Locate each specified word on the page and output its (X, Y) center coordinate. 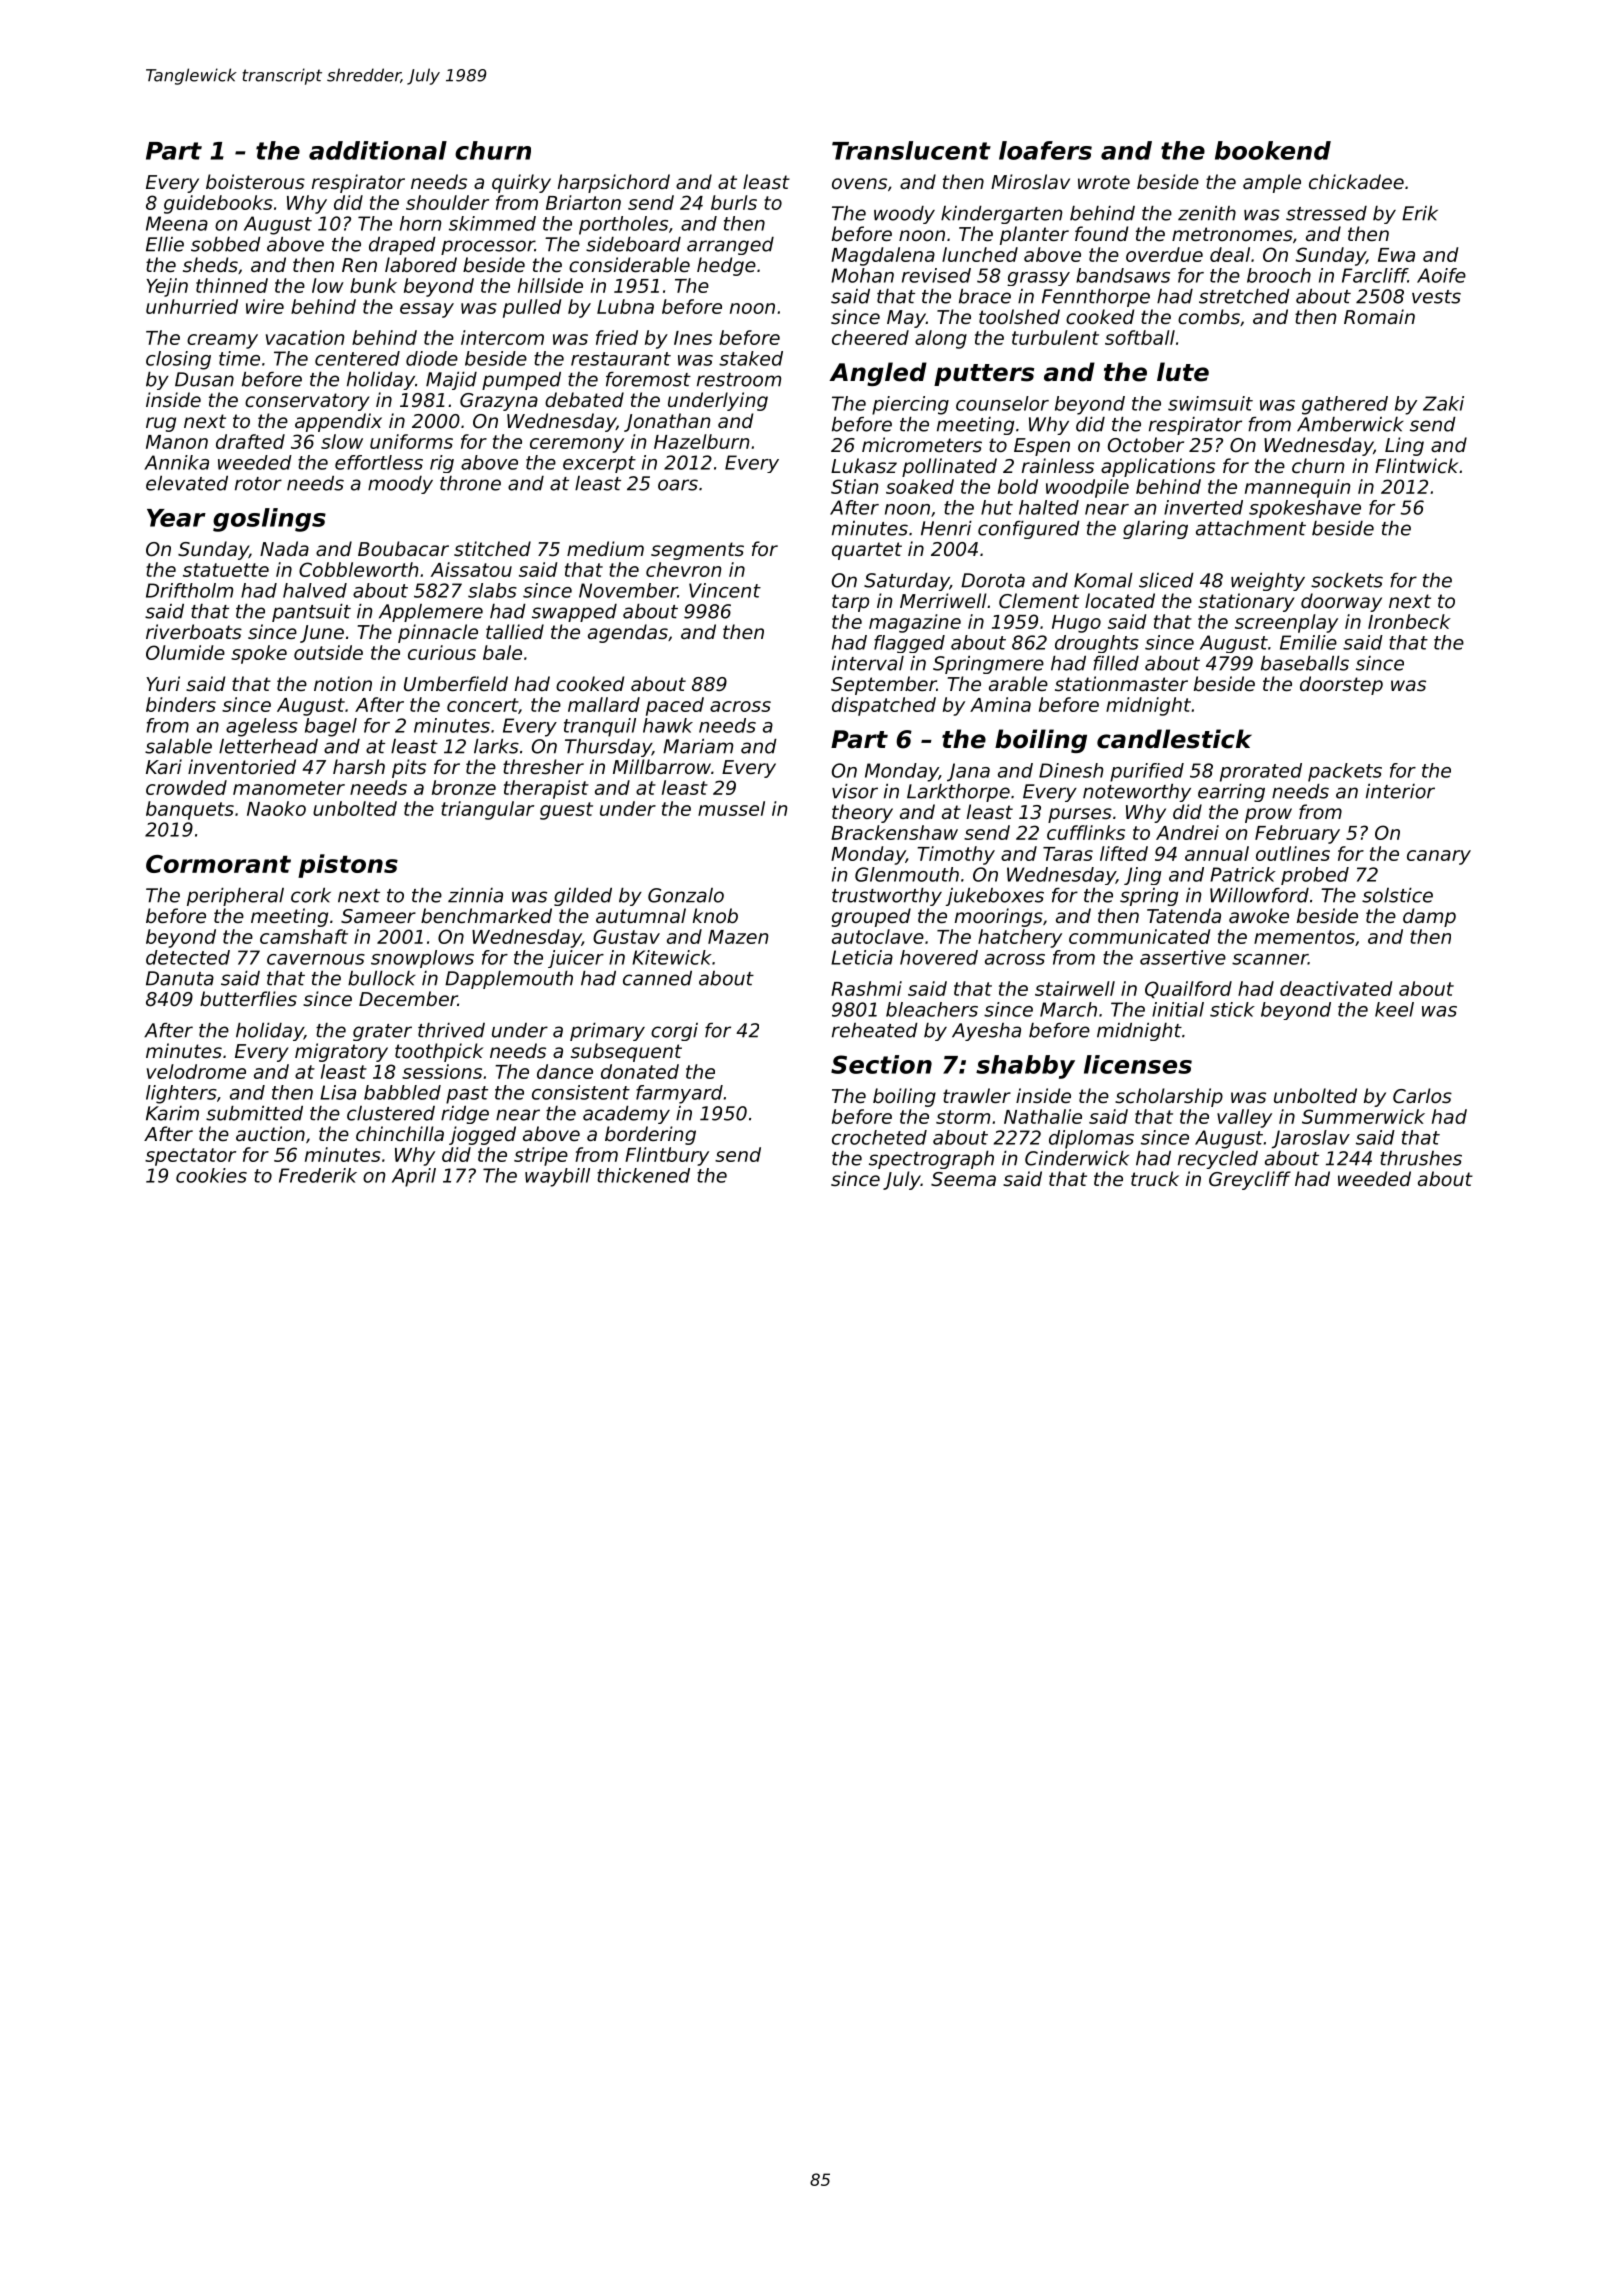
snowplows (422, 959)
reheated (875, 1030)
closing (178, 360)
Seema (963, 1179)
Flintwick (1417, 465)
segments (697, 551)
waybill (557, 1177)
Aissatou (471, 569)
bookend (1273, 150)
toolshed (1019, 316)
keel (1394, 1009)
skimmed (492, 223)
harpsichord (614, 183)
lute (1183, 372)
